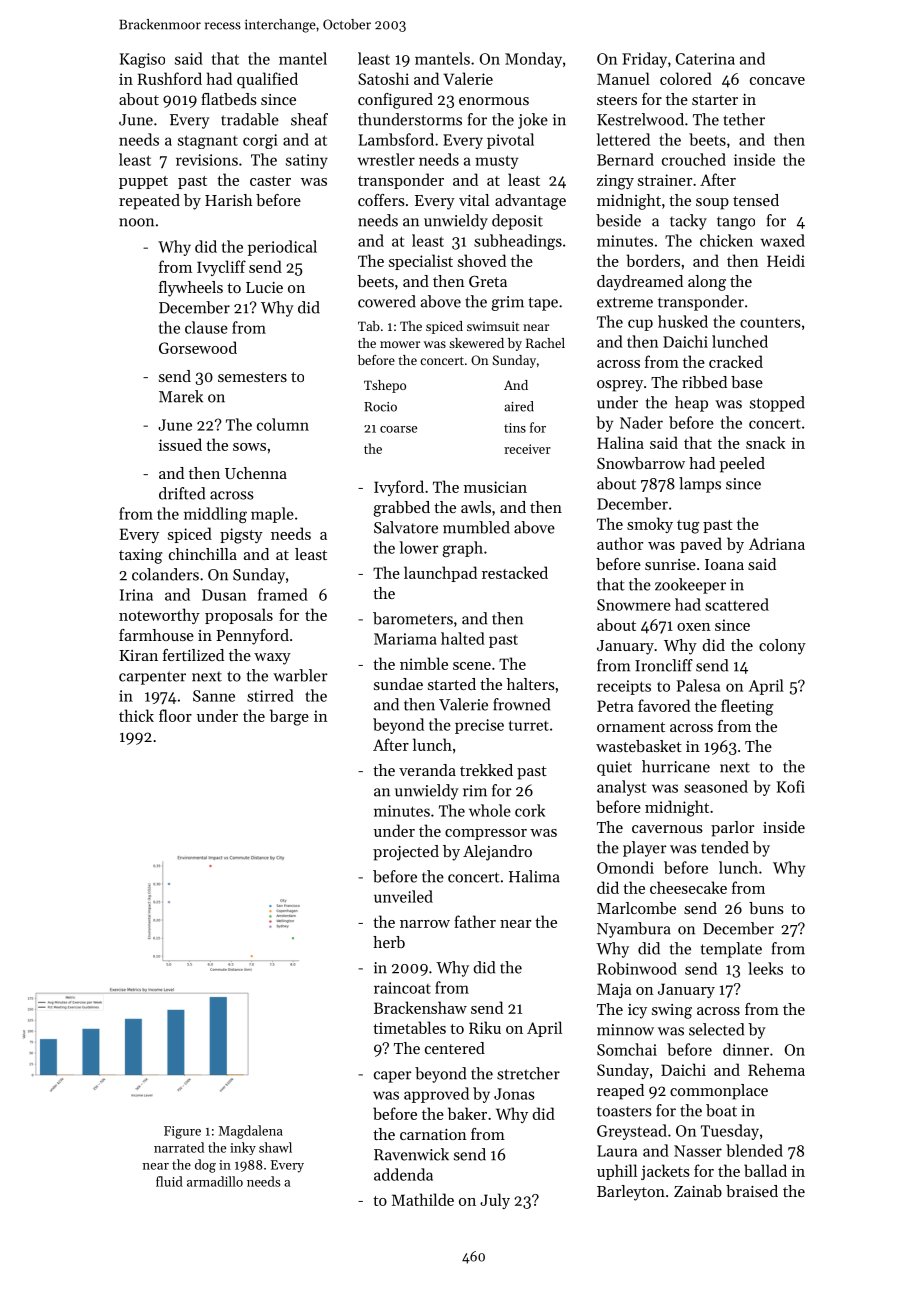  Describe the element at coordinates (519, 406) in the screenshot. I see `aired` at that location.
